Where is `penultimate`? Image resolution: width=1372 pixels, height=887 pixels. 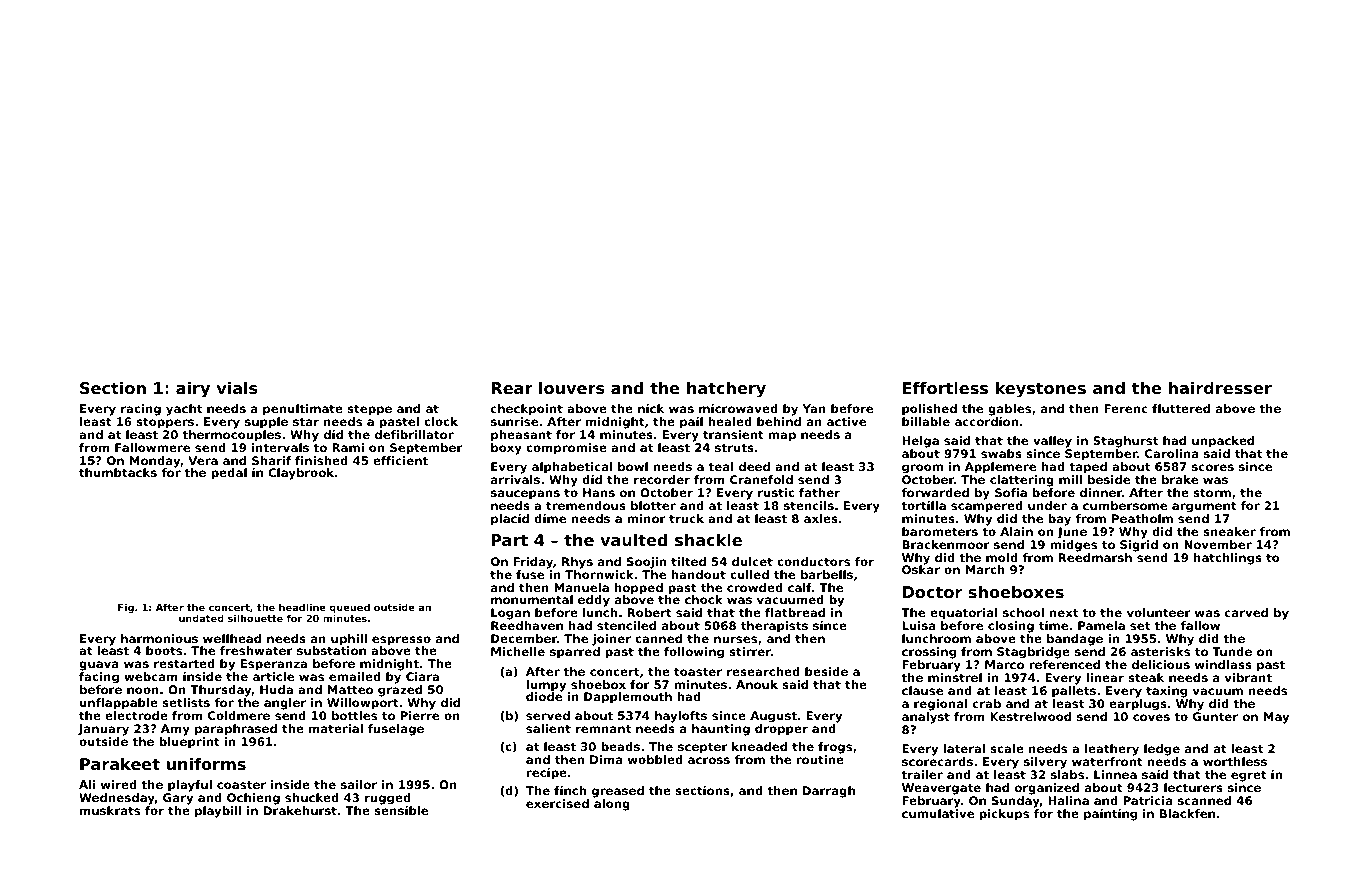
penultimate is located at coordinates (303, 410).
